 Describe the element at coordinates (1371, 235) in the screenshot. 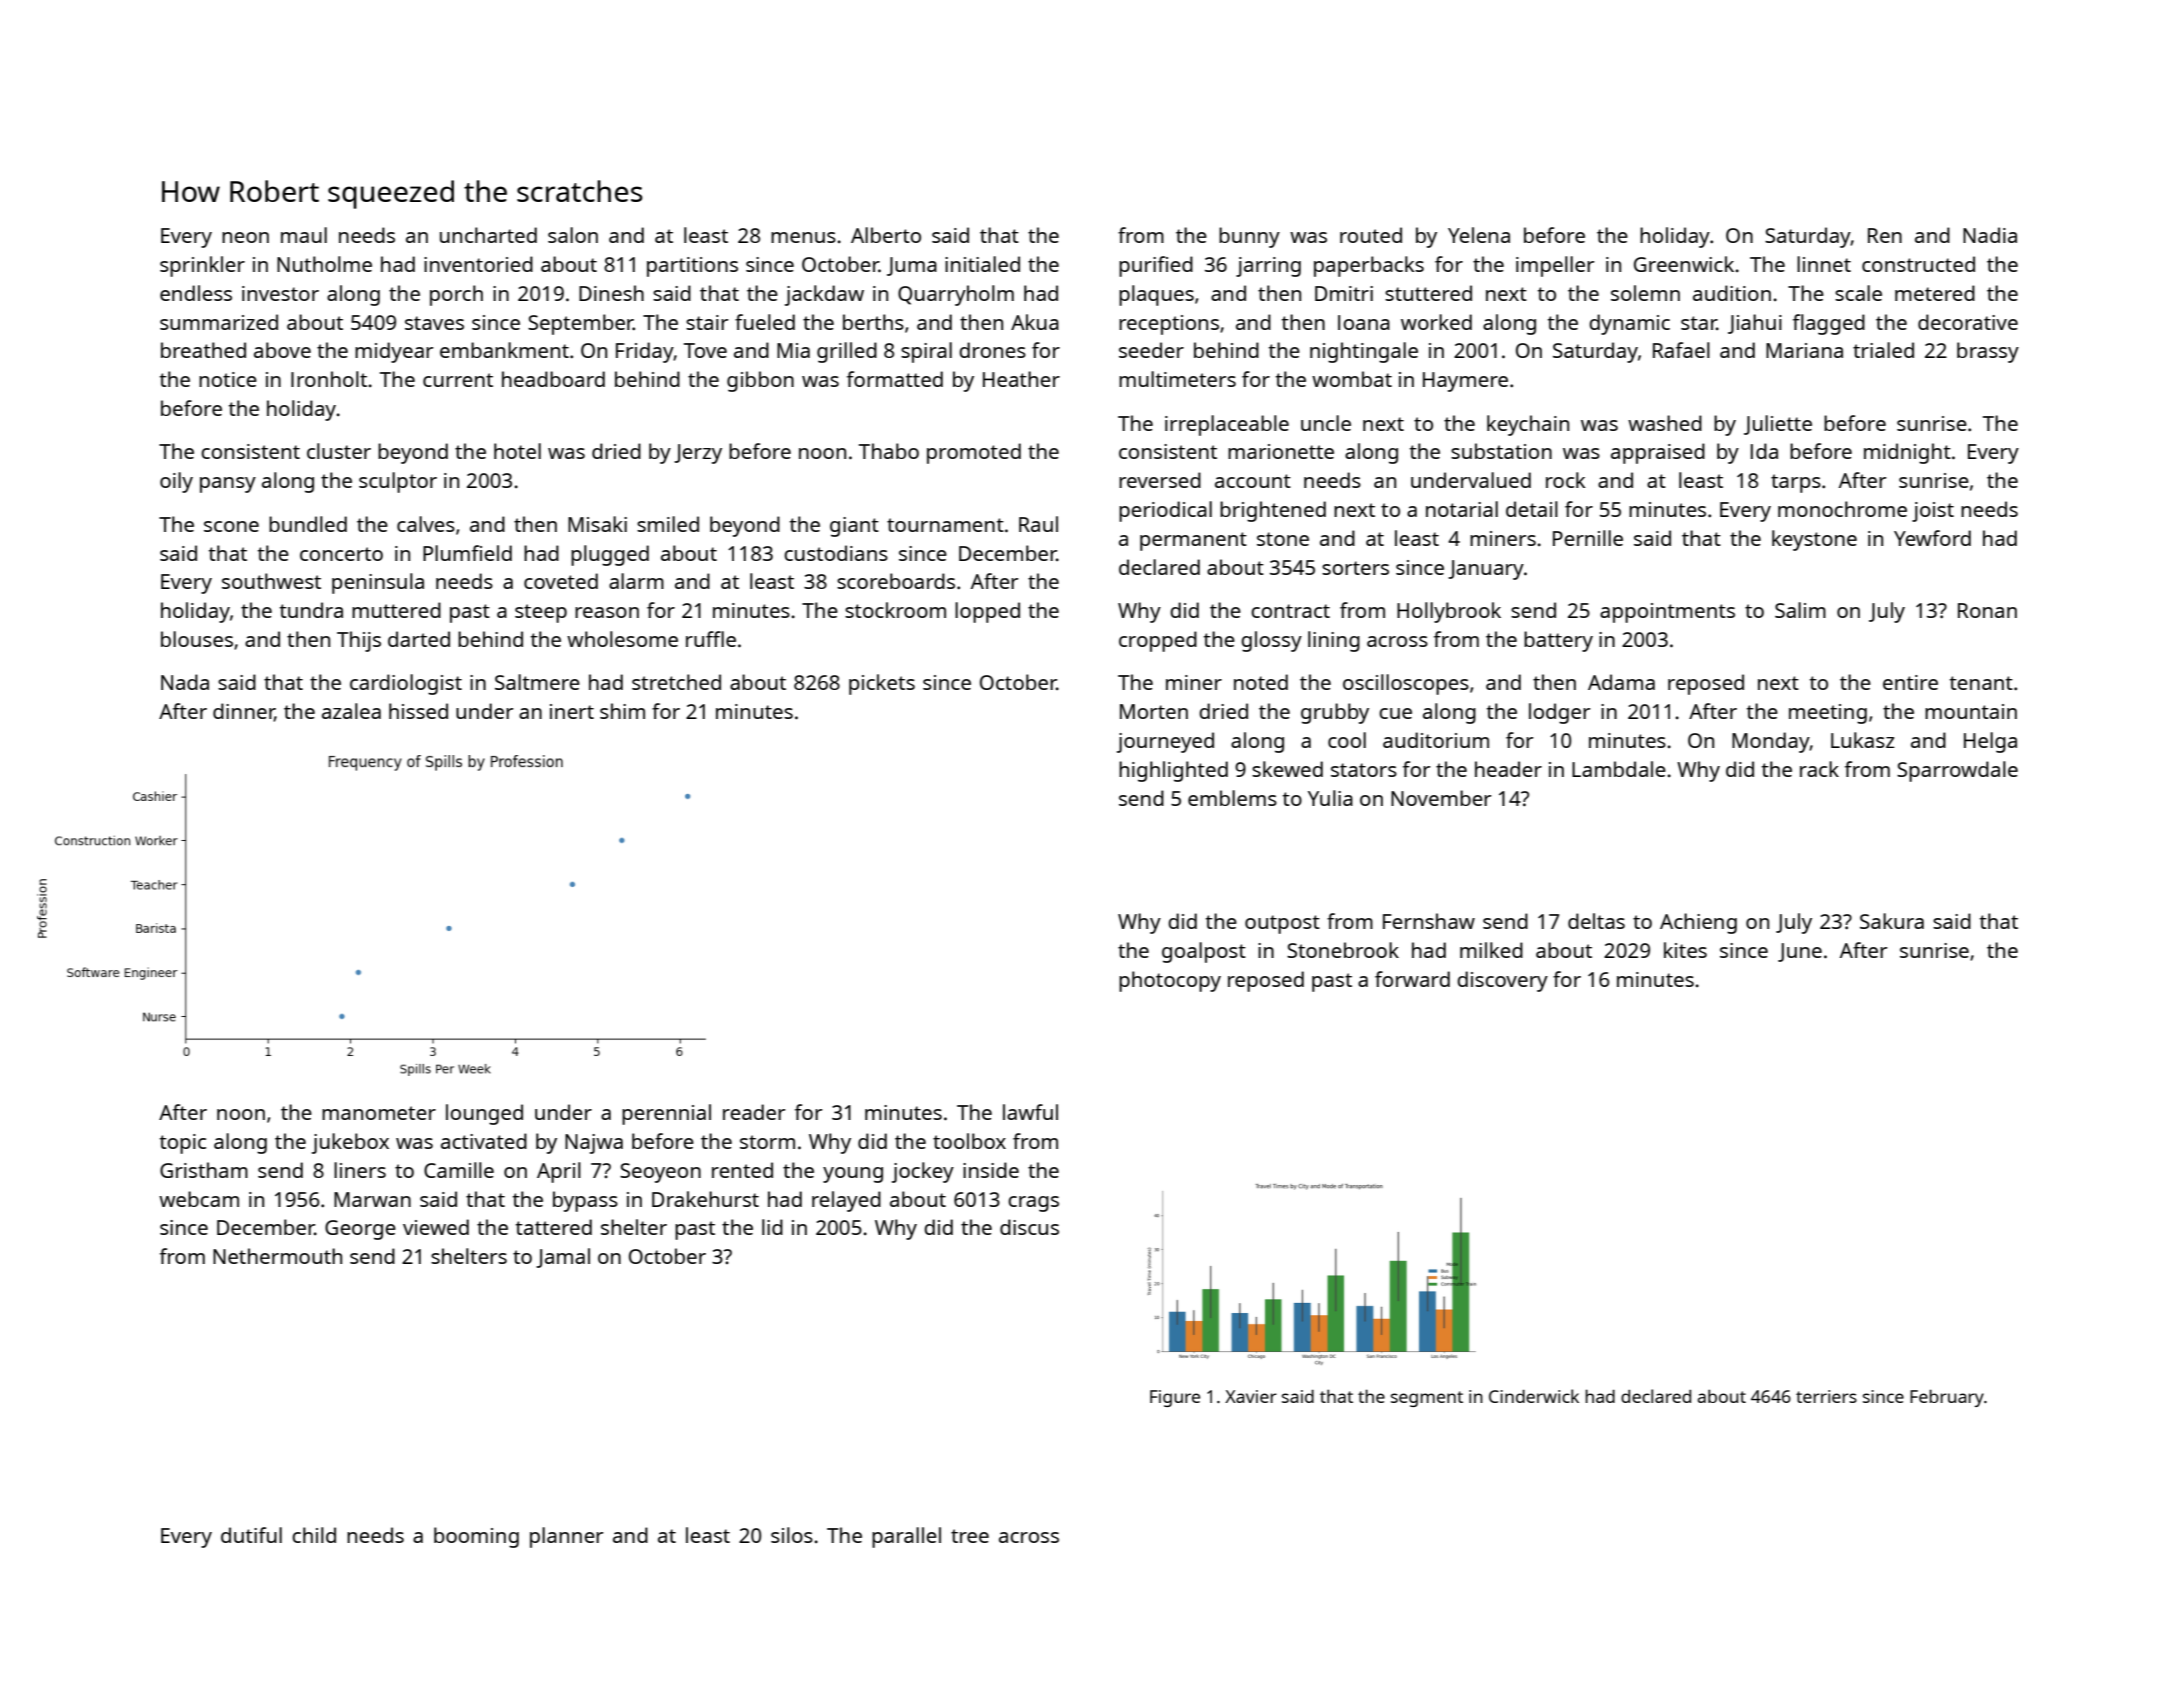

I see `routed` at that location.
